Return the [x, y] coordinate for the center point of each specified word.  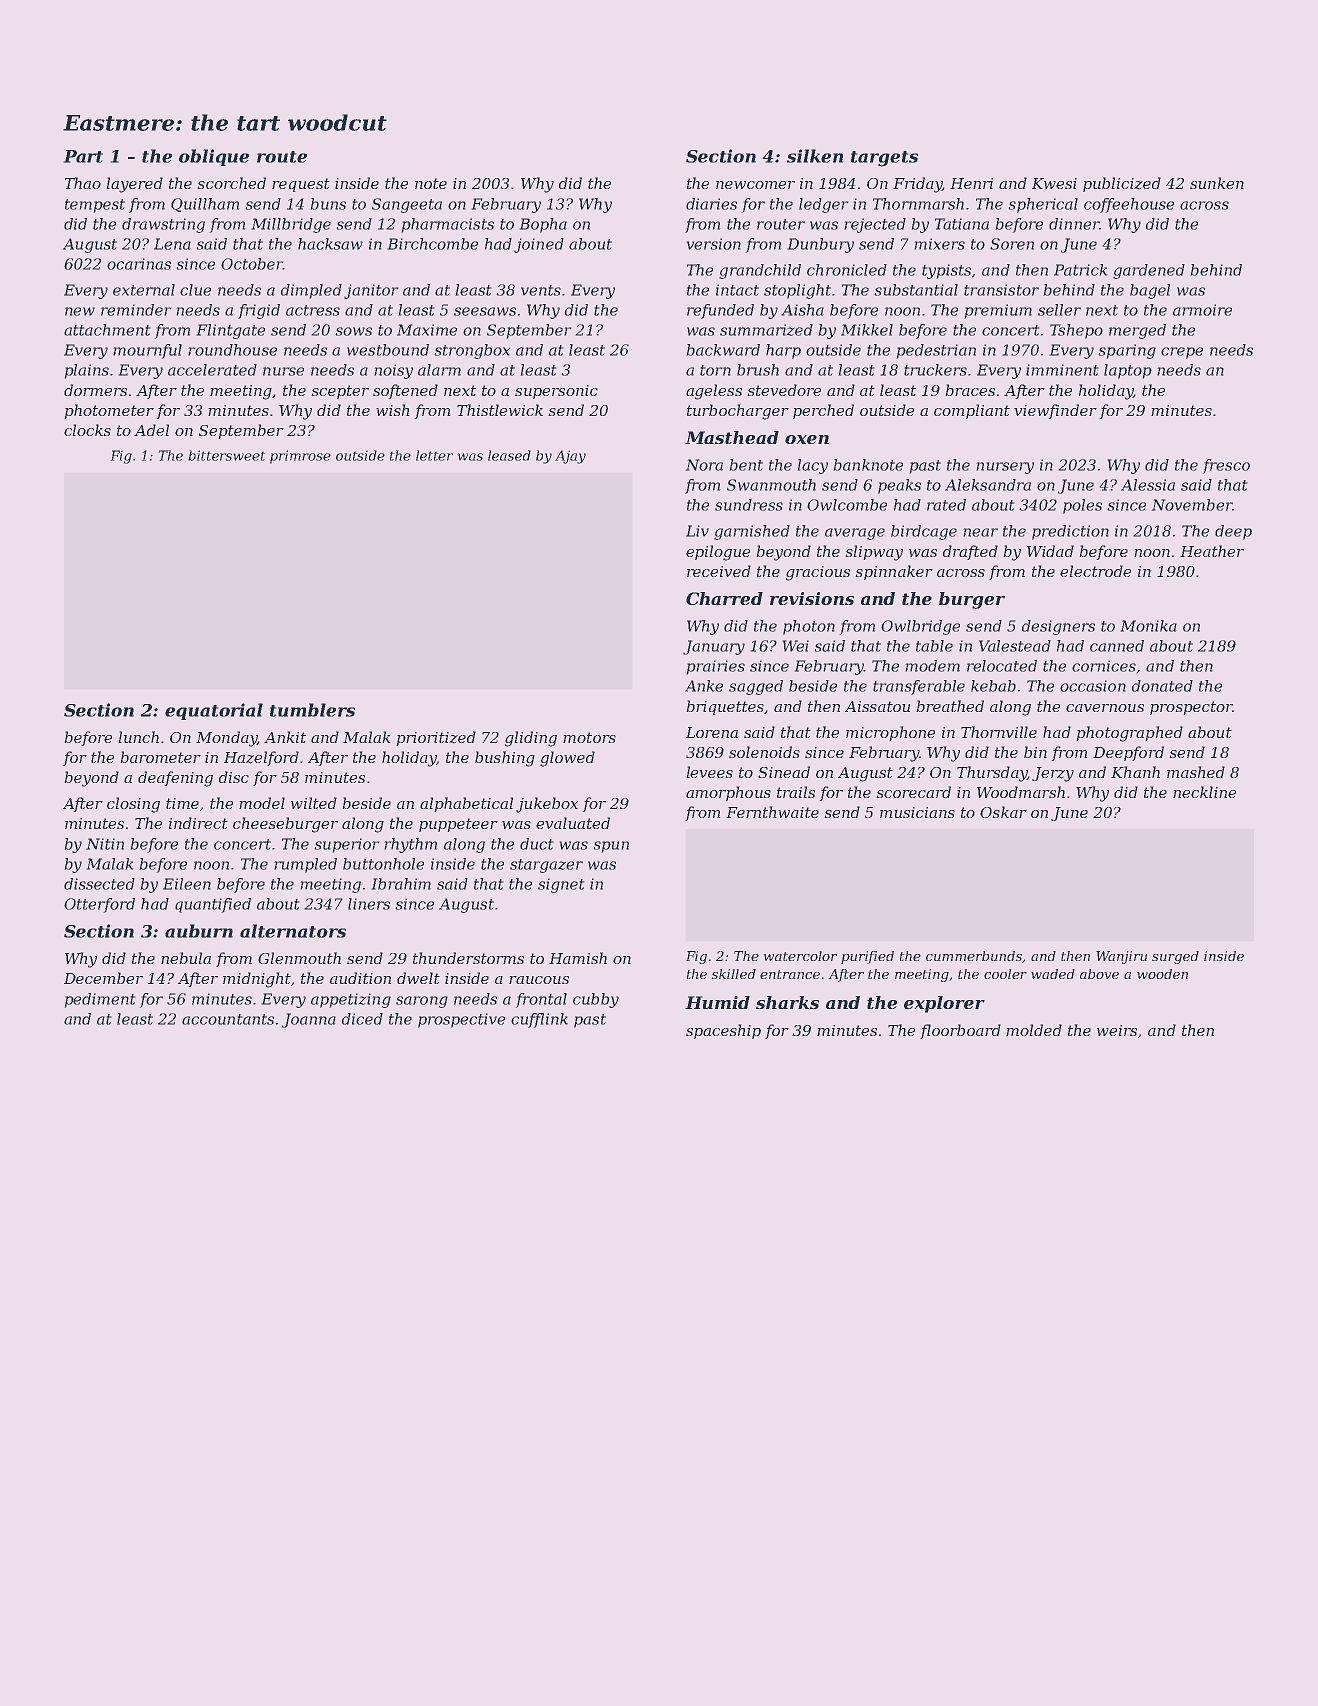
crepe [1182, 353]
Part [83, 156]
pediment [100, 1000]
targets [884, 159]
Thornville [999, 732]
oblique [214, 157]
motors [589, 737]
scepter [340, 392]
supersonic [556, 392]
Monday [226, 739]
